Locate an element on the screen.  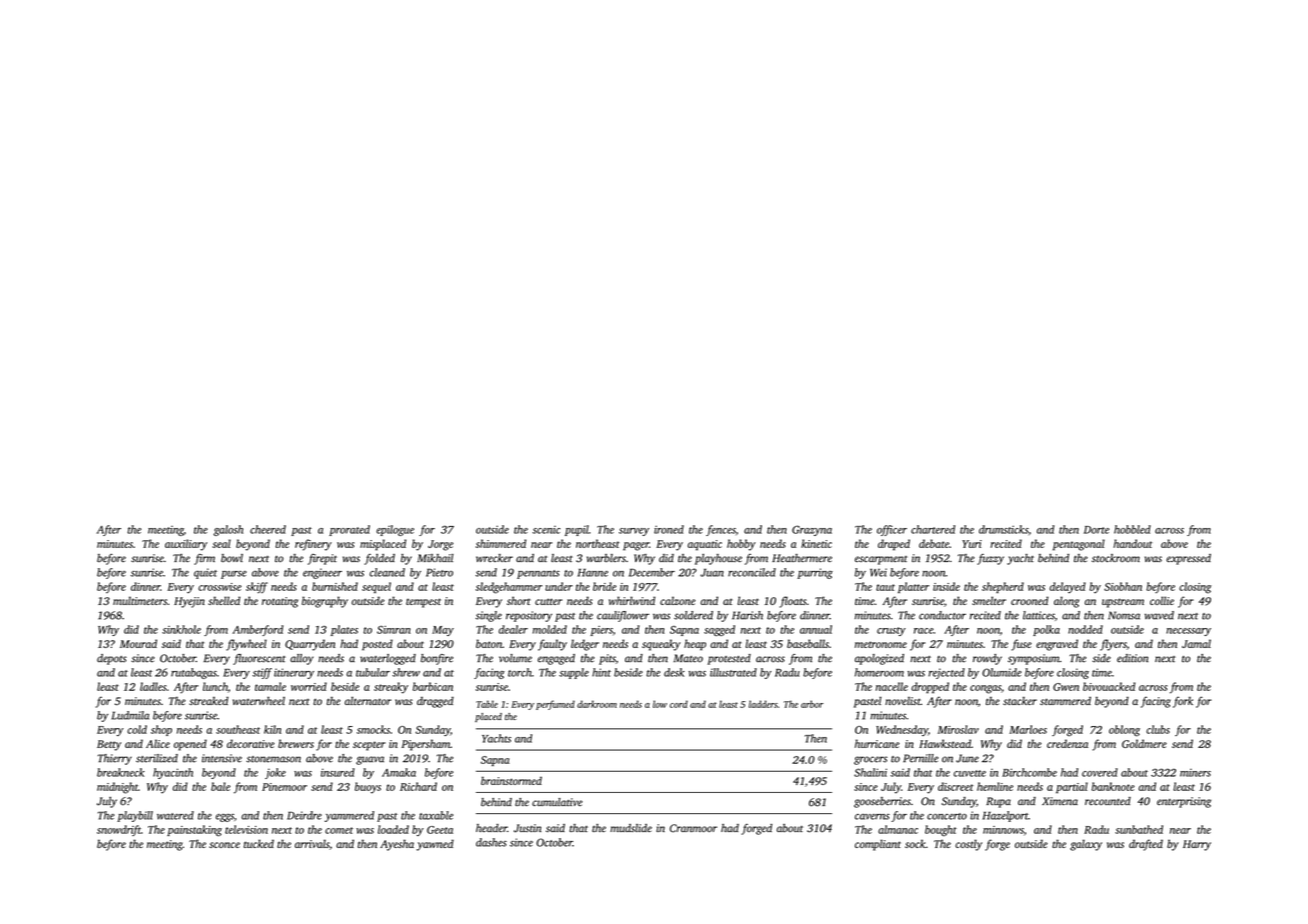
Juan is located at coordinates (712, 573).
